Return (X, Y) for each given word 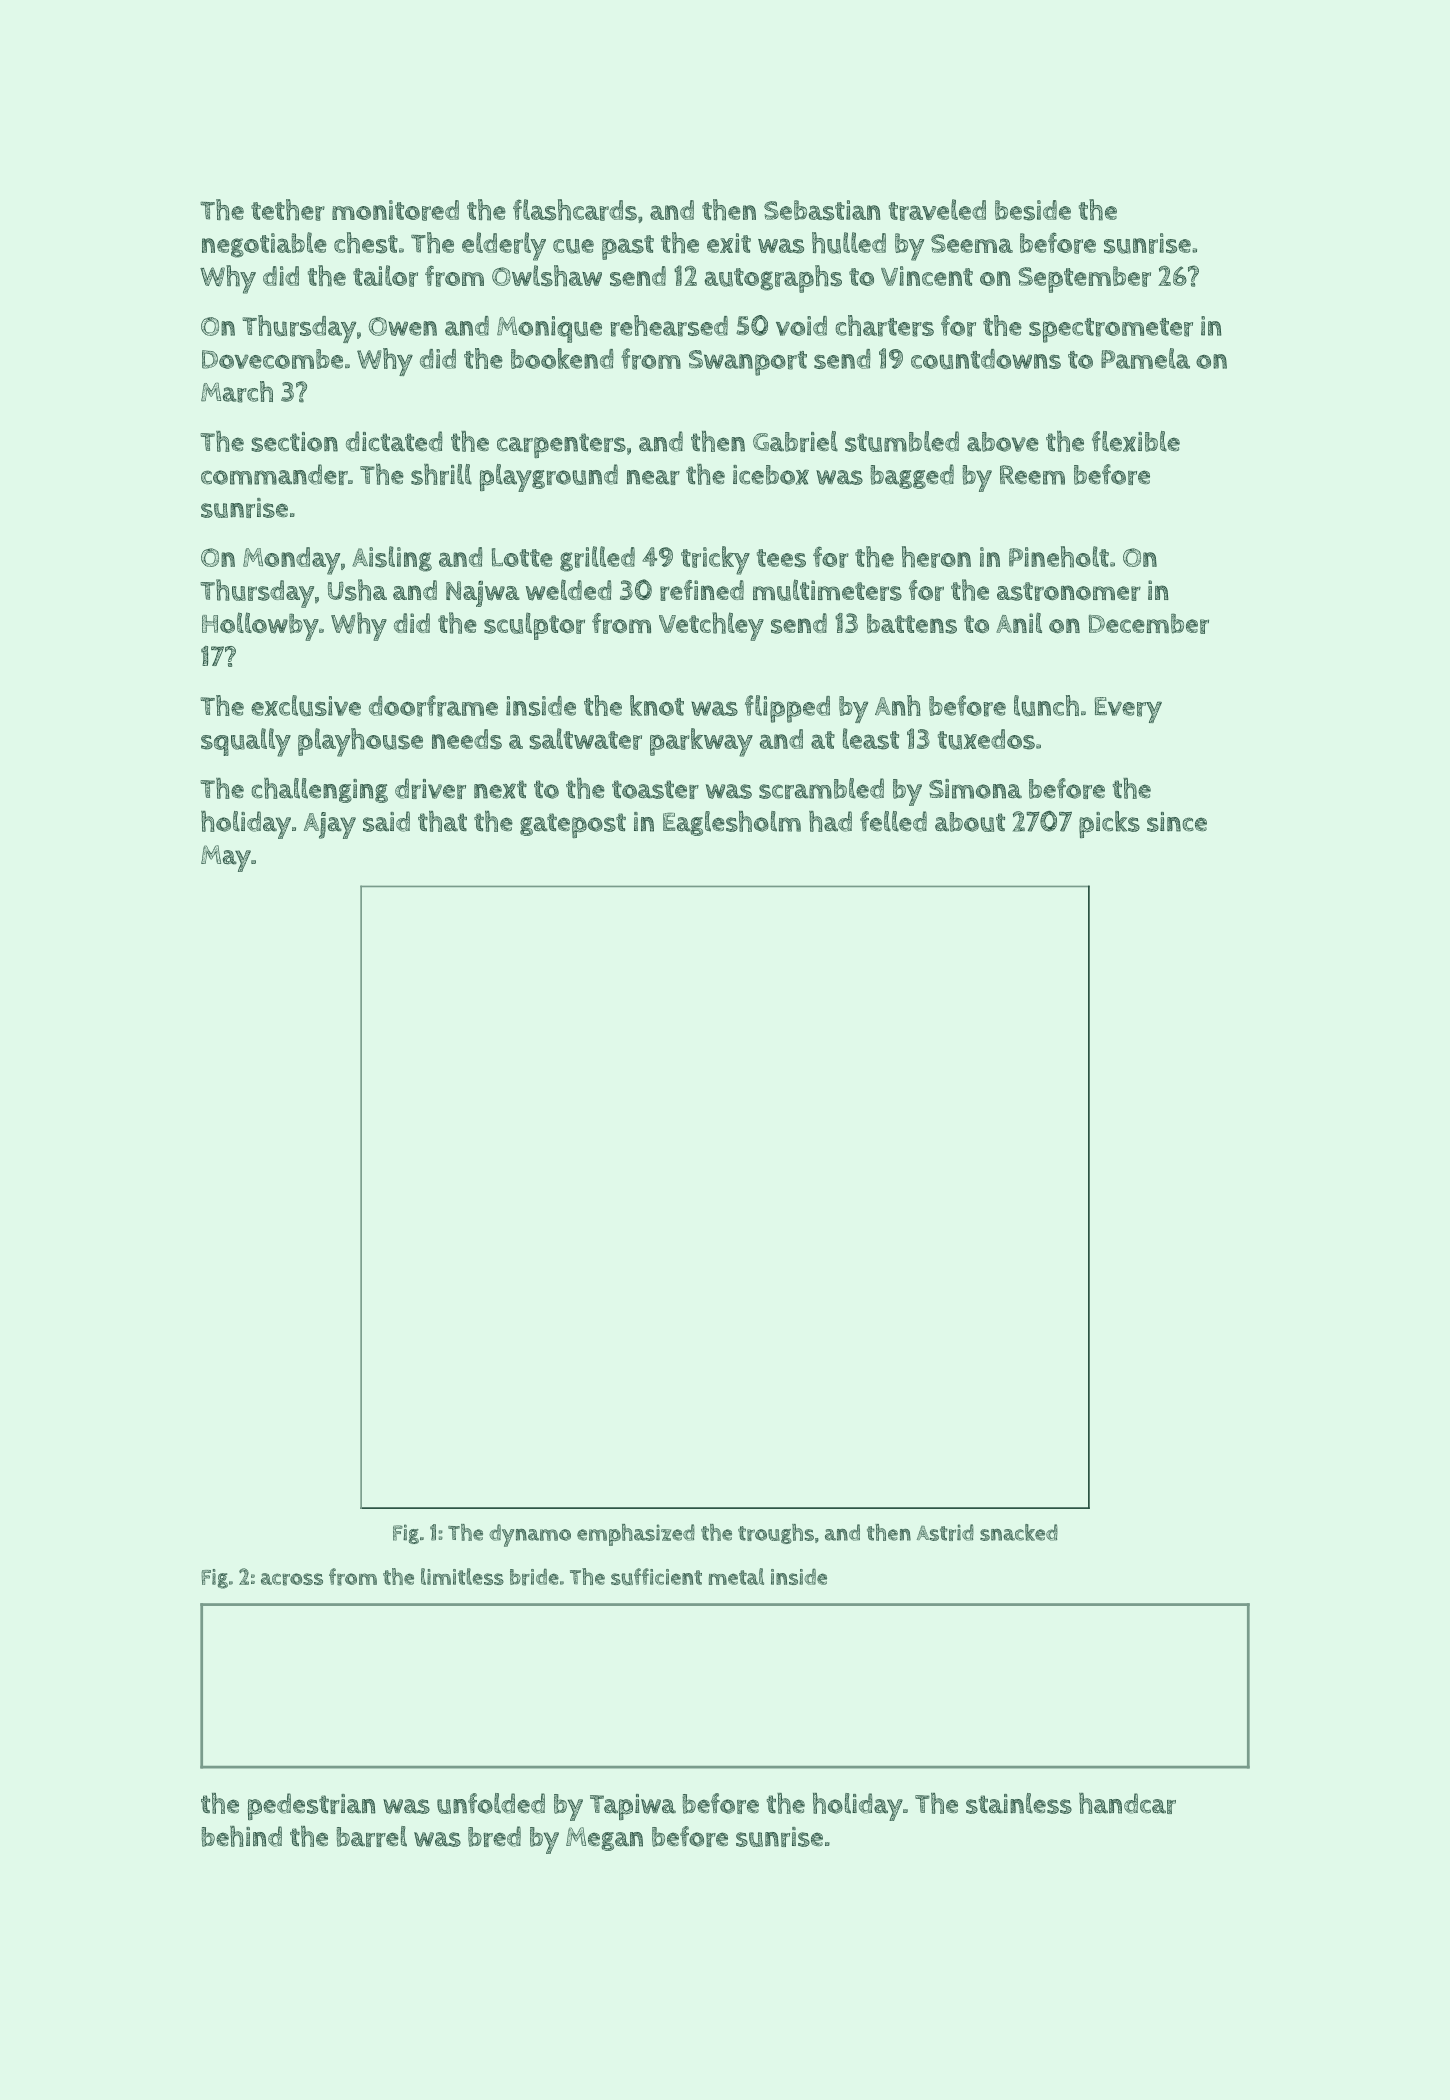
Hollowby (260, 626)
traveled (937, 210)
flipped (787, 709)
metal (736, 1576)
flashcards (575, 210)
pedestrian (312, 1806)
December (1149, 623)
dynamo (530, 1535)
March (237, 392)
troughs (776, 1534)
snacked (1019, 1532)
